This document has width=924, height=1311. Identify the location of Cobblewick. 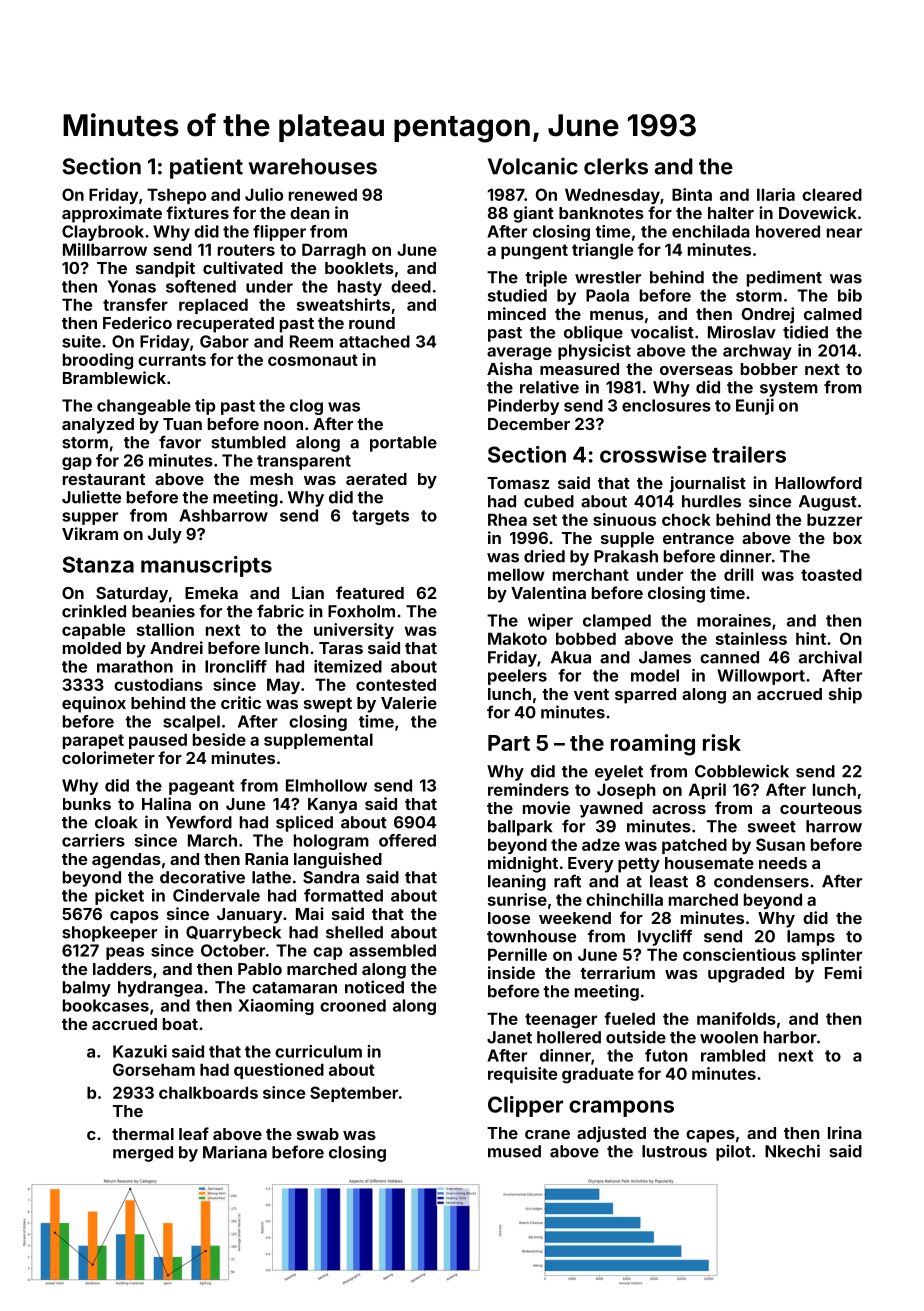
(742, 771).
